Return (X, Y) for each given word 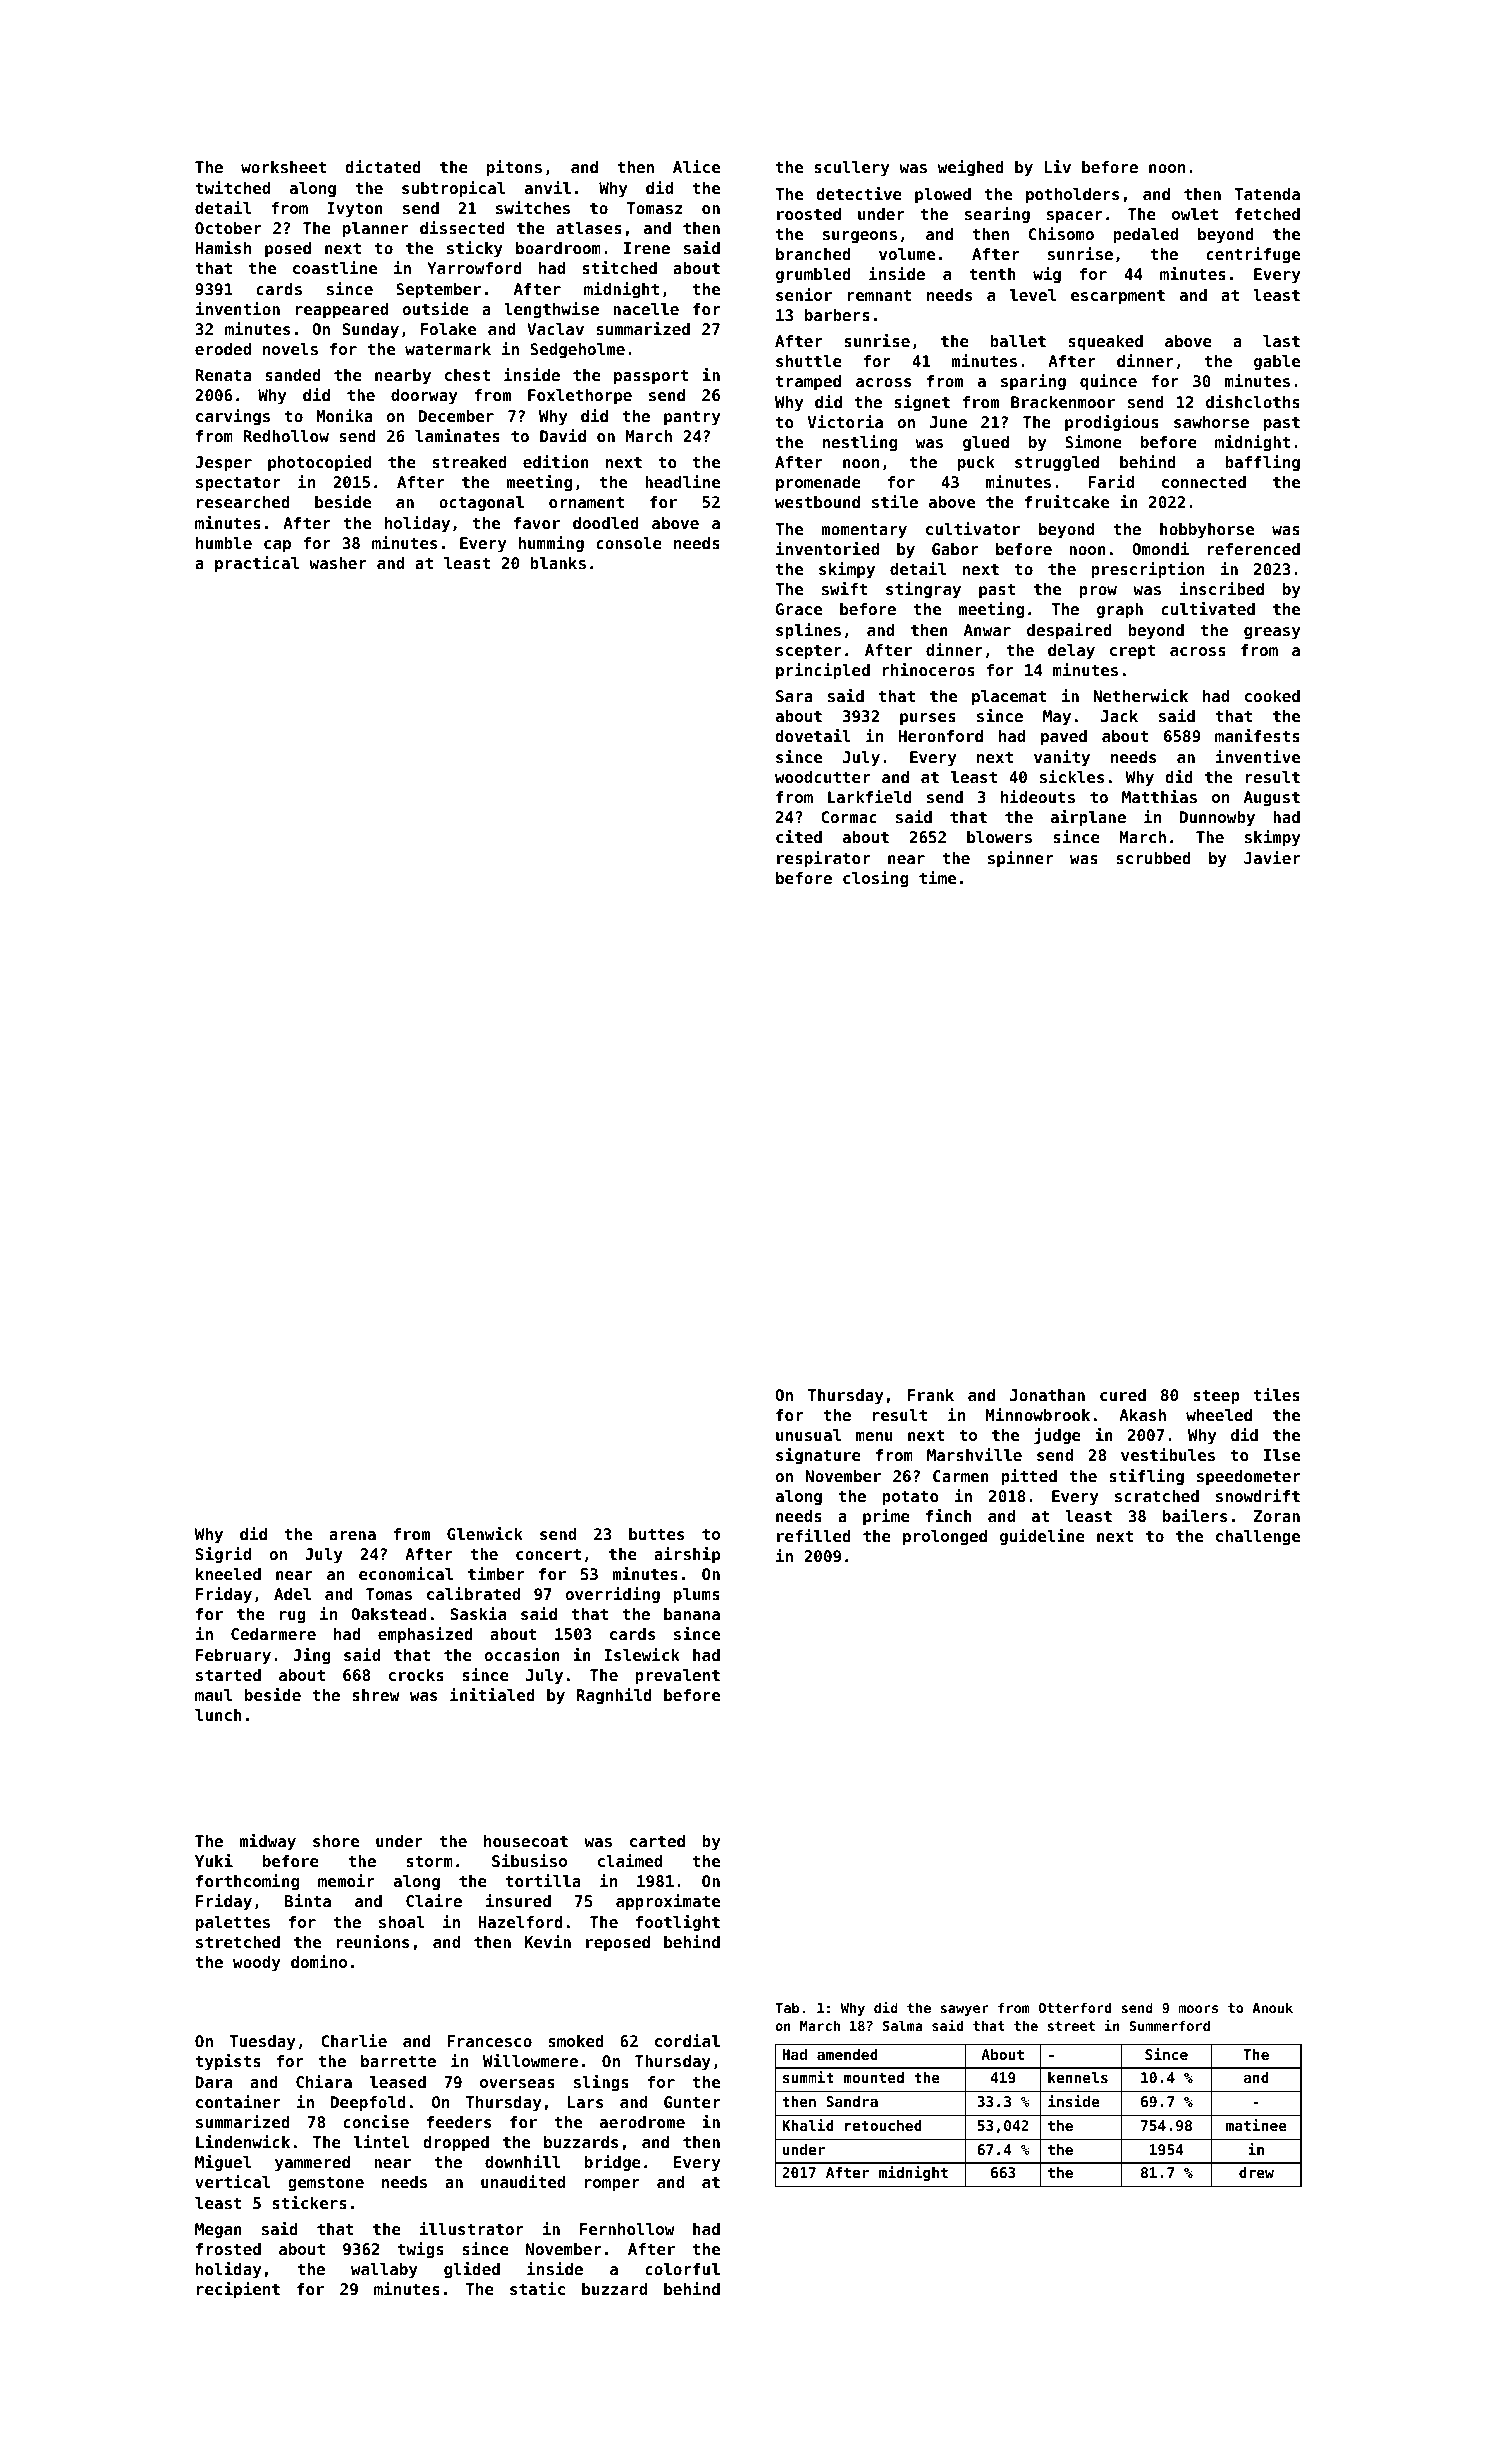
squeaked (1105, 343)
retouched (883, 2125)
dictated (383, 166)
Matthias (1159, 796)
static (537, 2288)
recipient (238, 2290)
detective (859, 193)
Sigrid (223, 1555)
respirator (823, 859)
